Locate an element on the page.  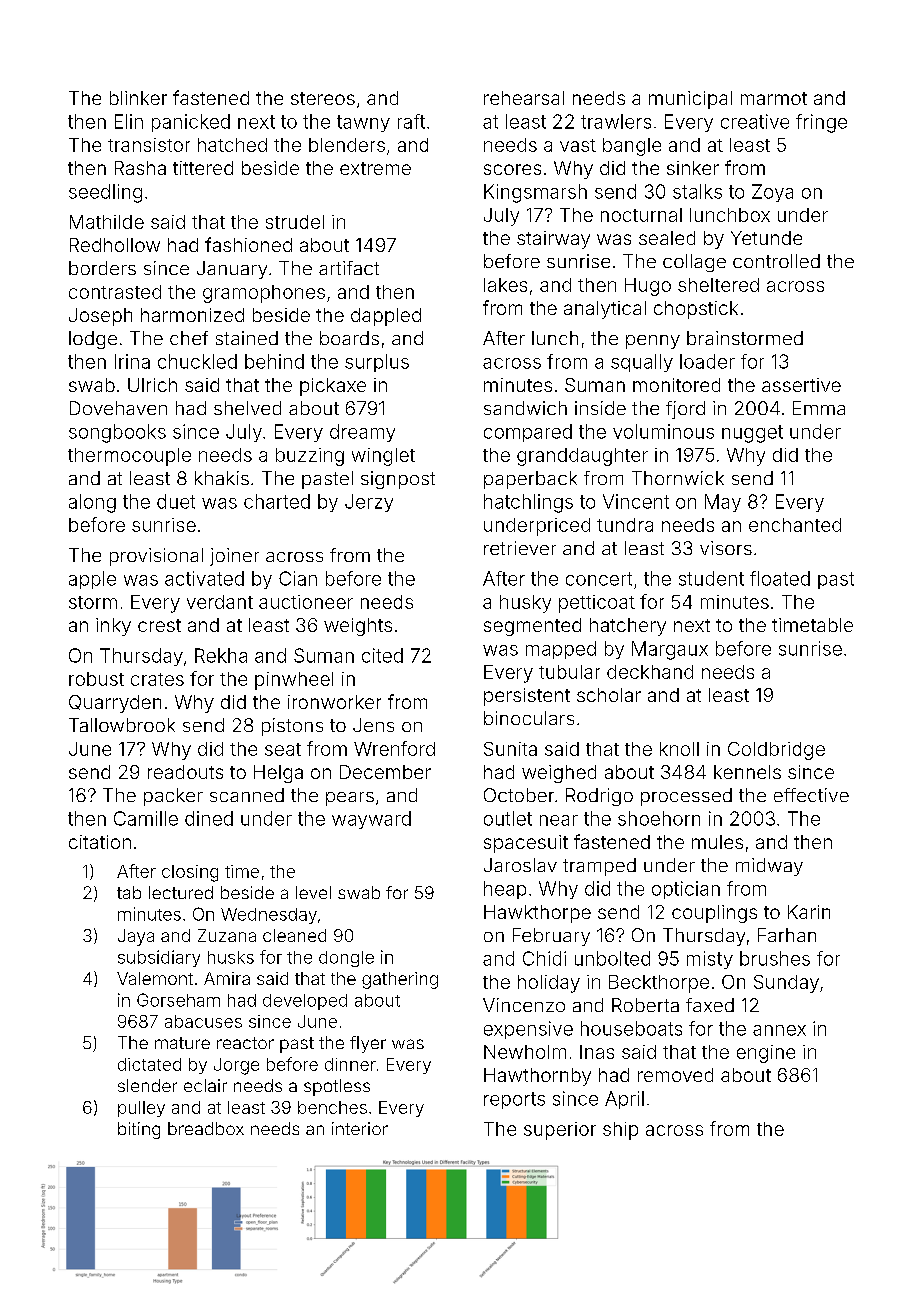
pulley is located at coordinates (141, 1109).
